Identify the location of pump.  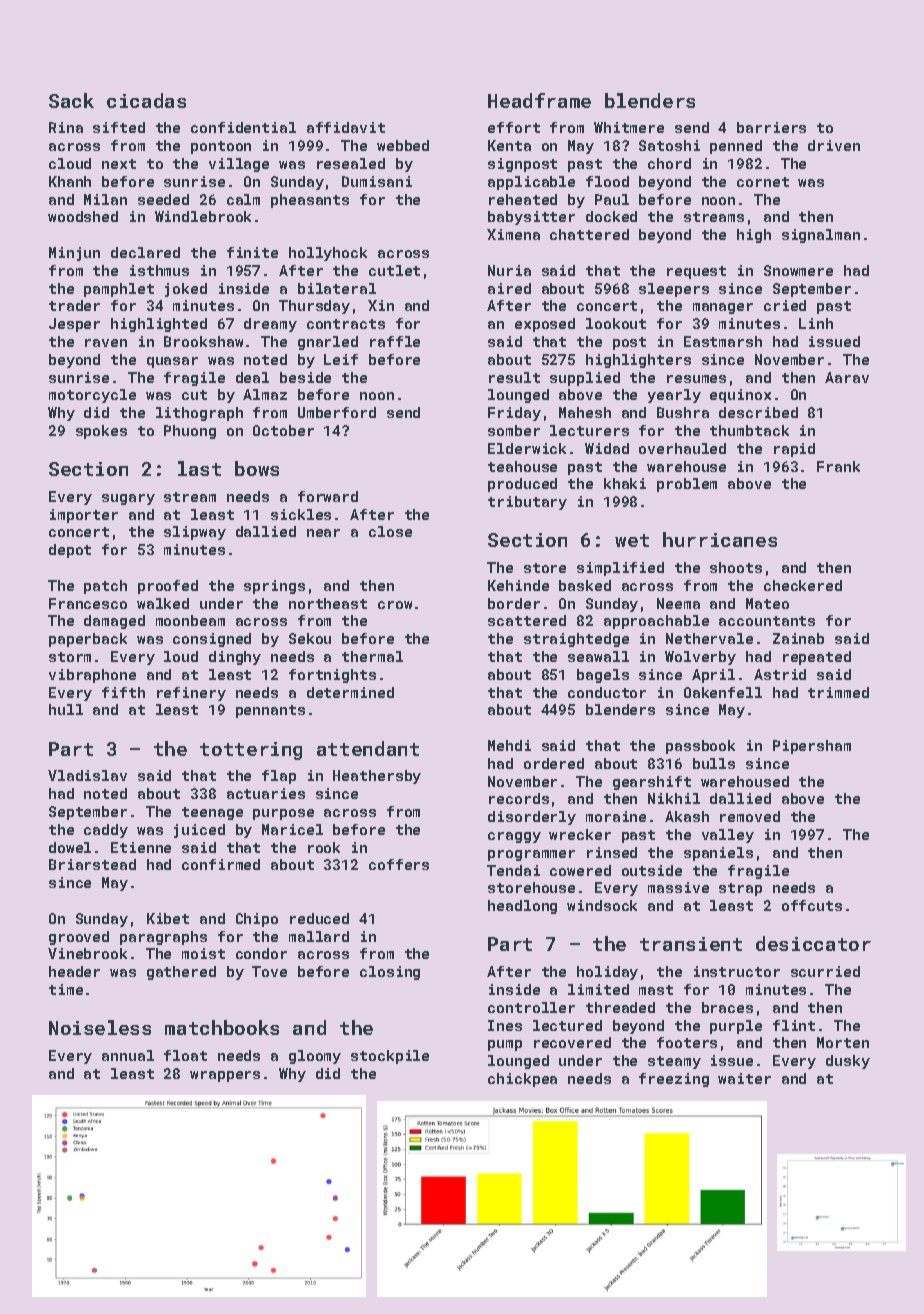
(505, 1045).
